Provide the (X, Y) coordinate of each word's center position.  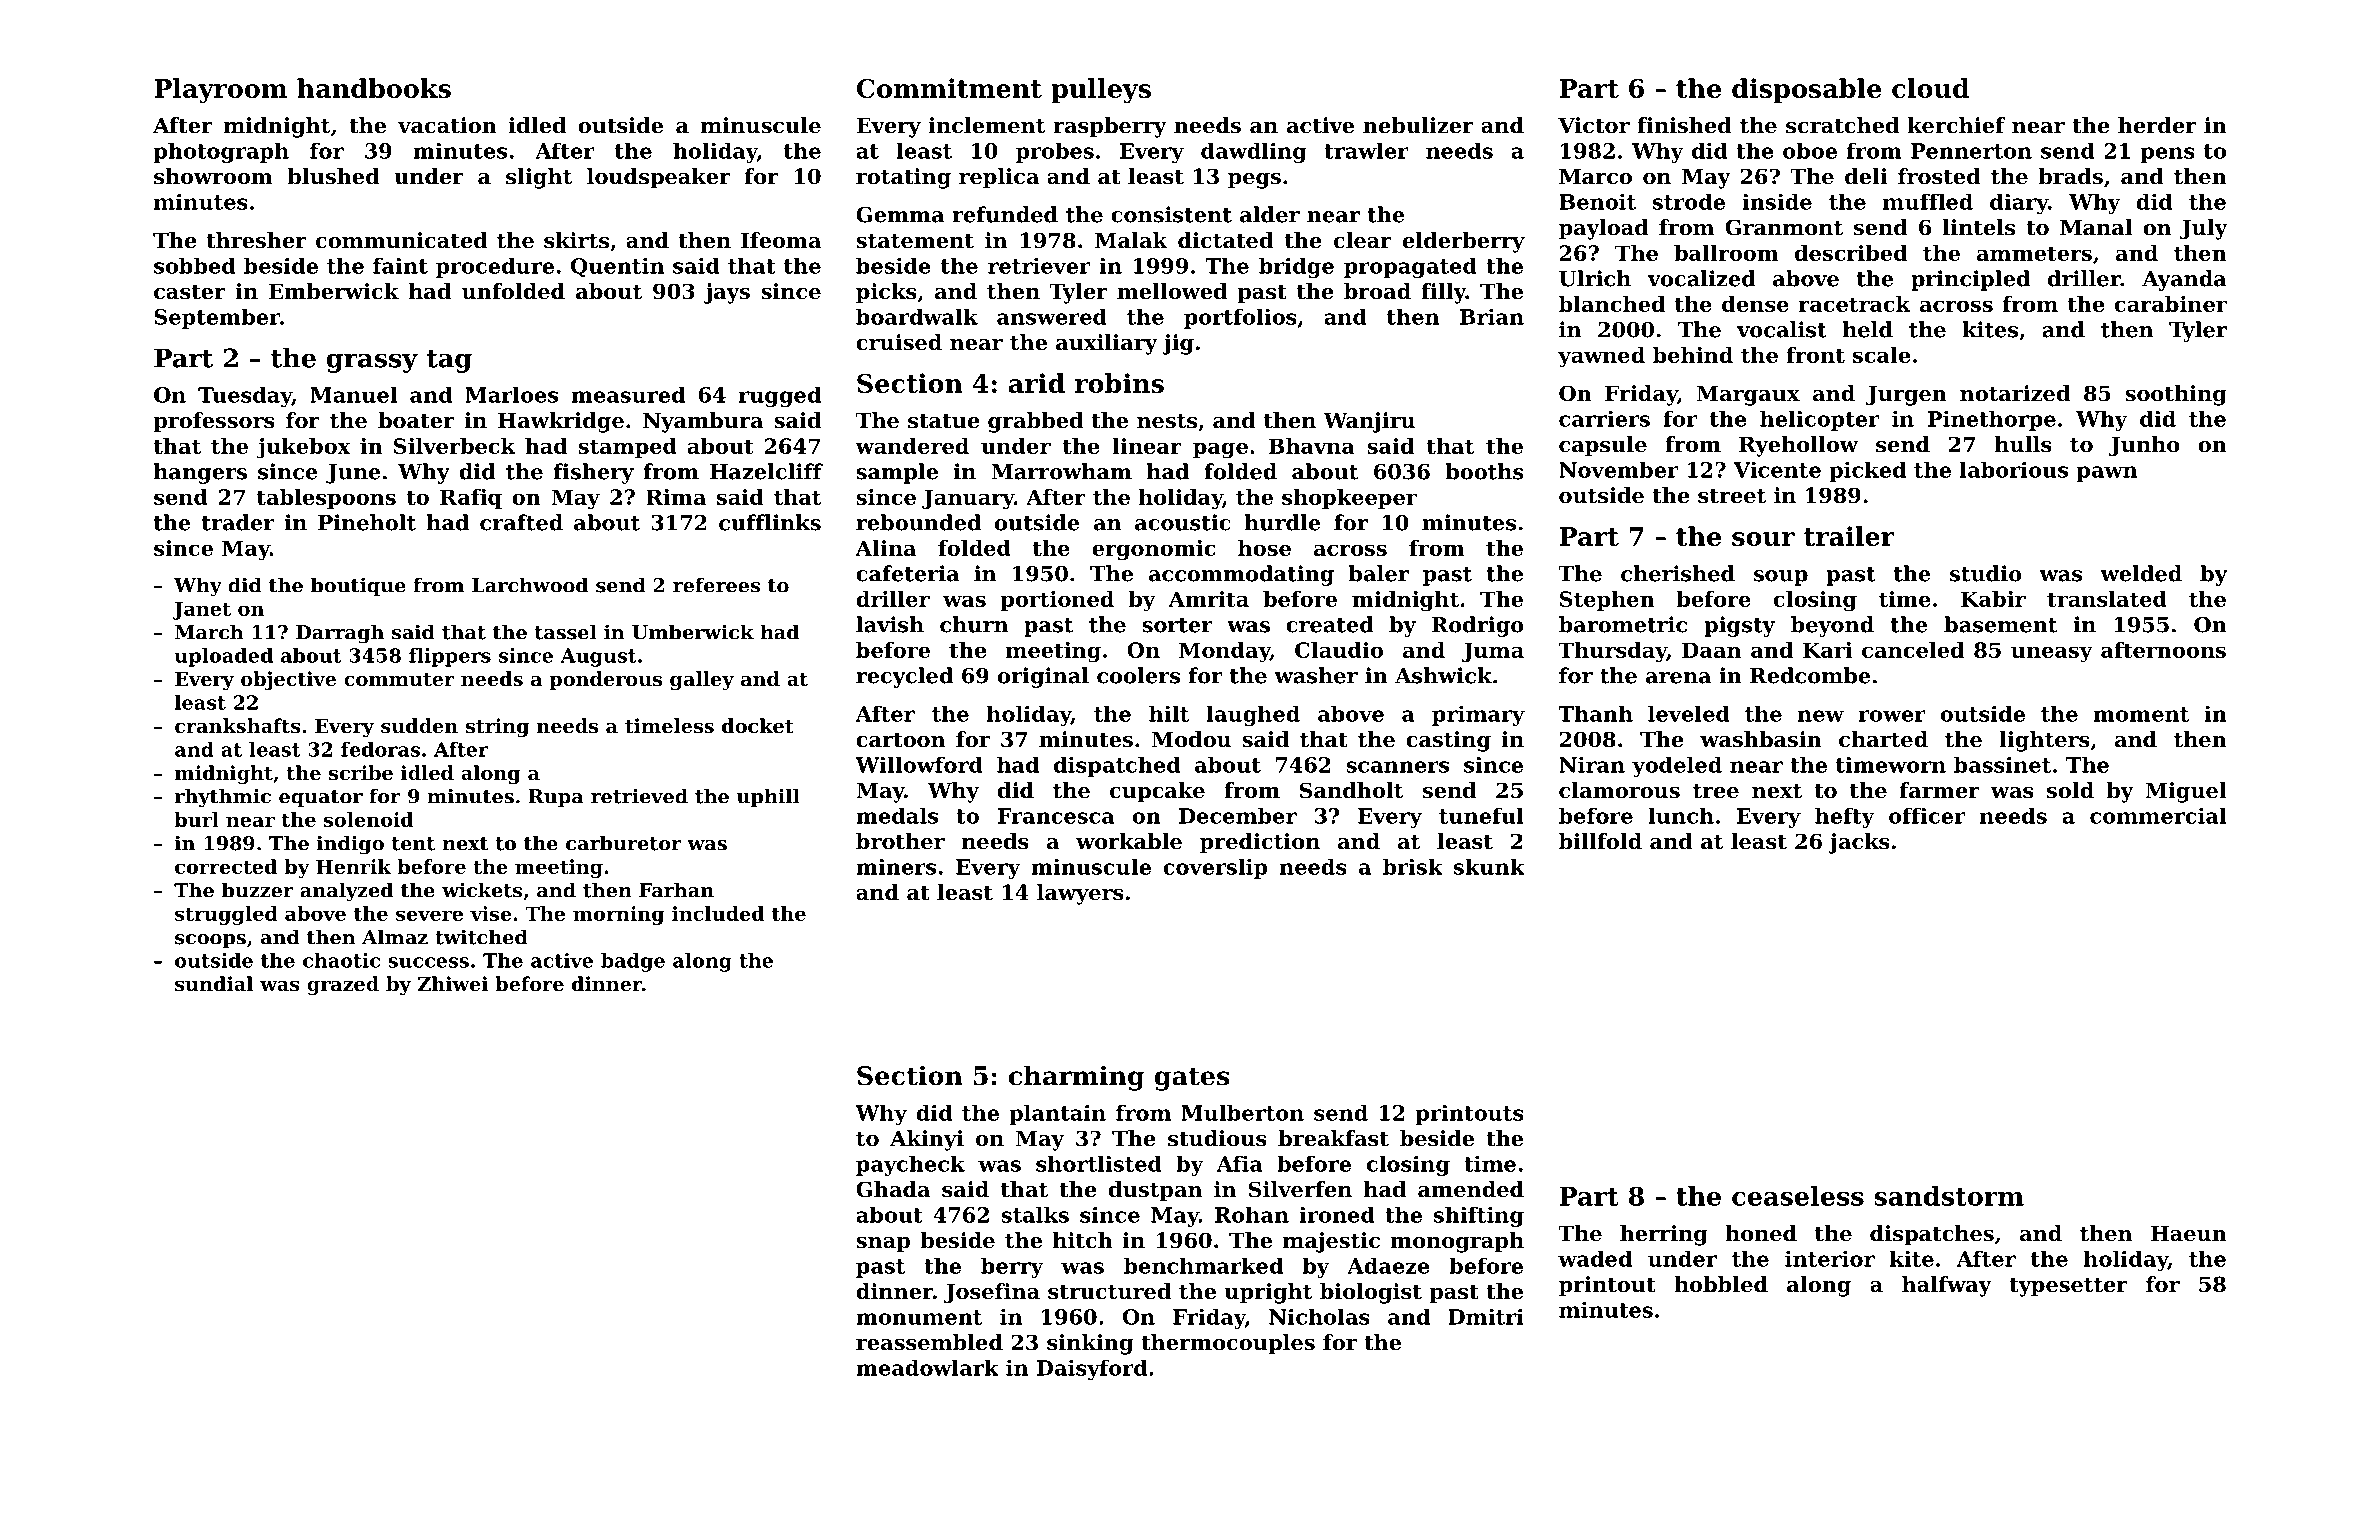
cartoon (900, 740)
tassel (566, 632)
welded (2141, 573)
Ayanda (2184, 280)
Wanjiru (1369, 422)
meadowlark (927, 1367)
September (217, 318)
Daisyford (1092, 1369)
